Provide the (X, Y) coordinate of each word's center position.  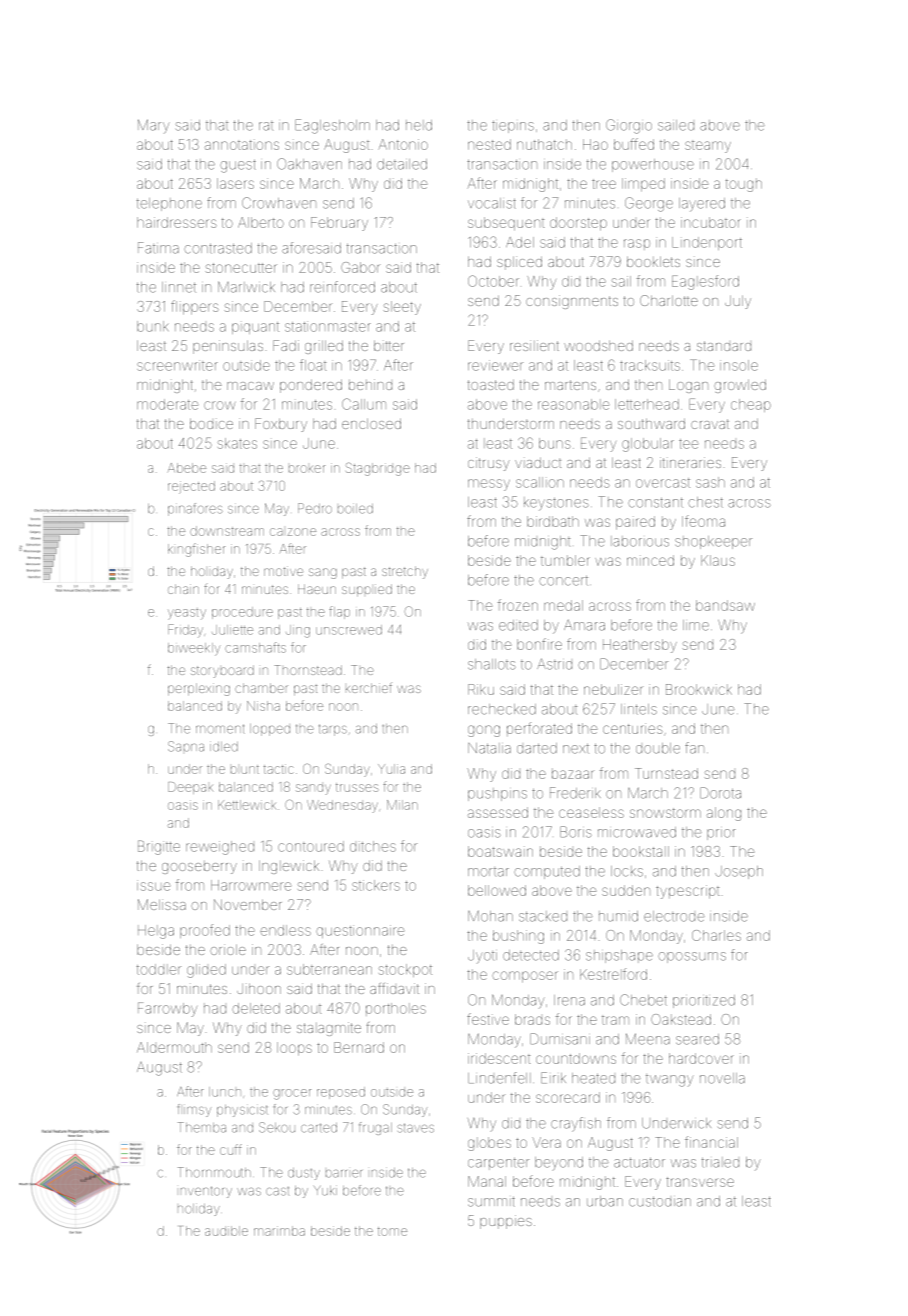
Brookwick (699, 689)
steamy (708, 146)
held (419, 125)
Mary (154, 126)
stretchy (405, 572)
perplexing (199, 689)
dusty (304, 1174)
